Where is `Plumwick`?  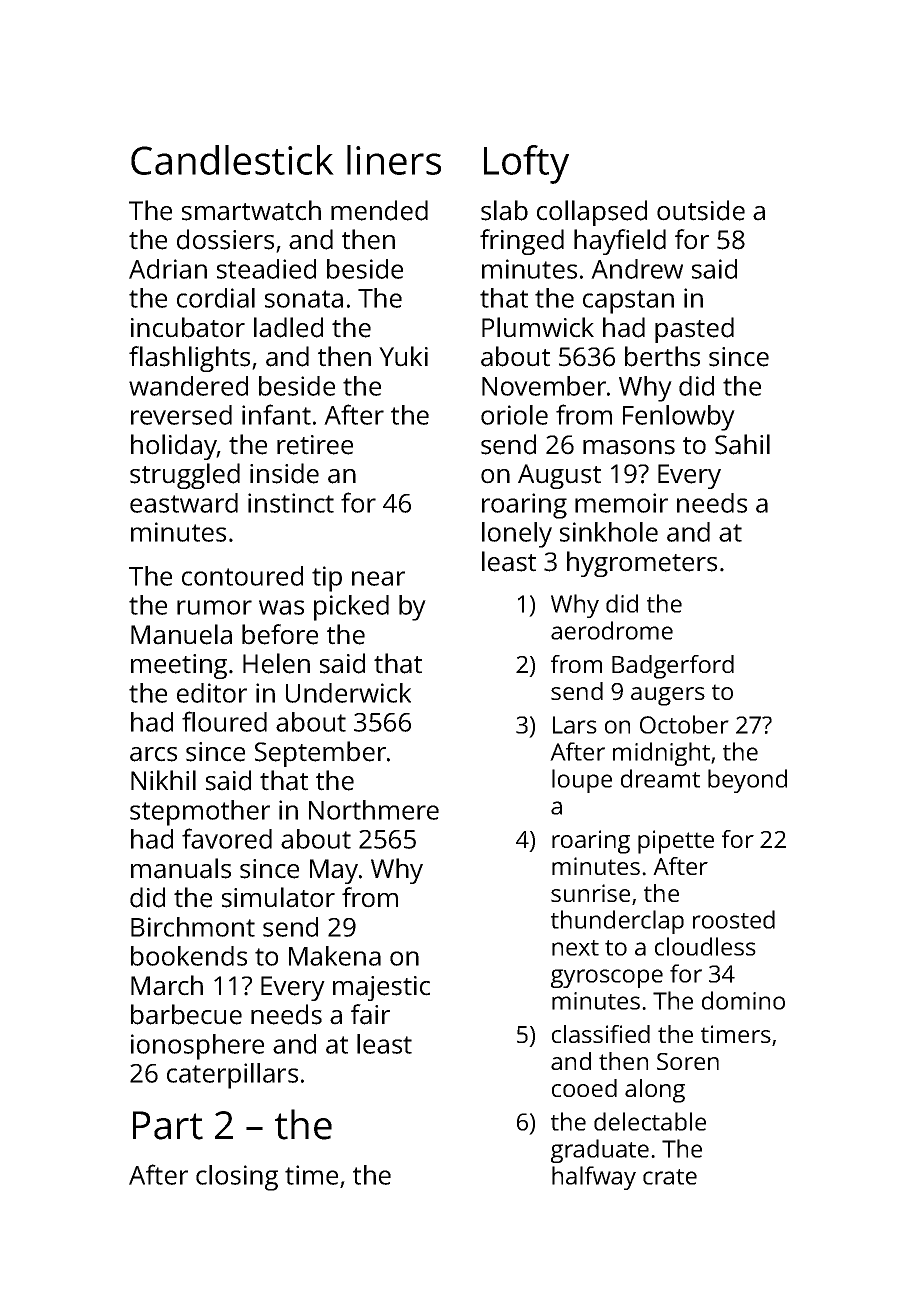 Plumwick is located at coordinates (538, 327).
